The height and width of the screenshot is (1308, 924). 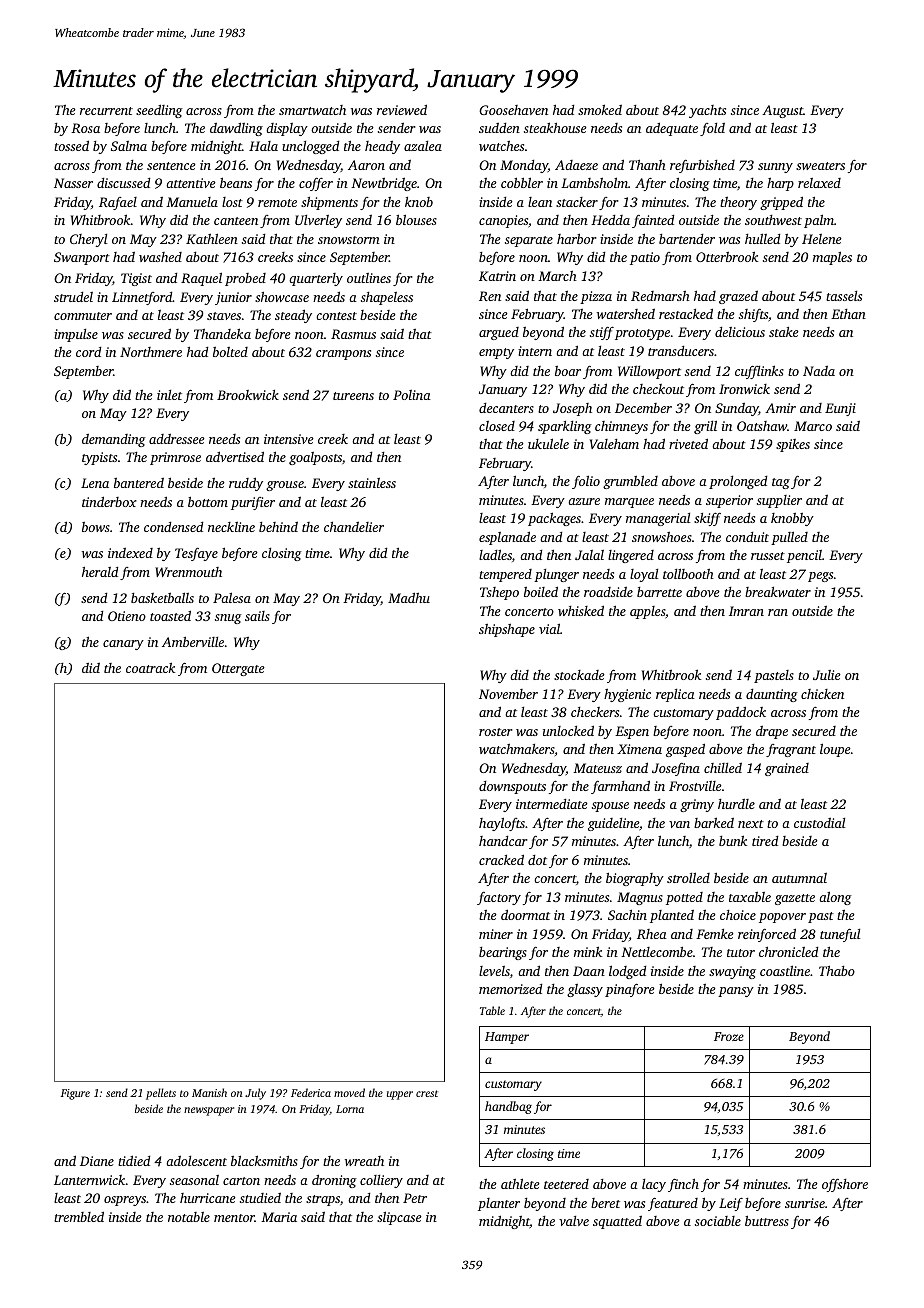 What do you see at coordinates (349, 240) in the screenshot?
I see `snowstorm` at bounding box center [349, 240].
